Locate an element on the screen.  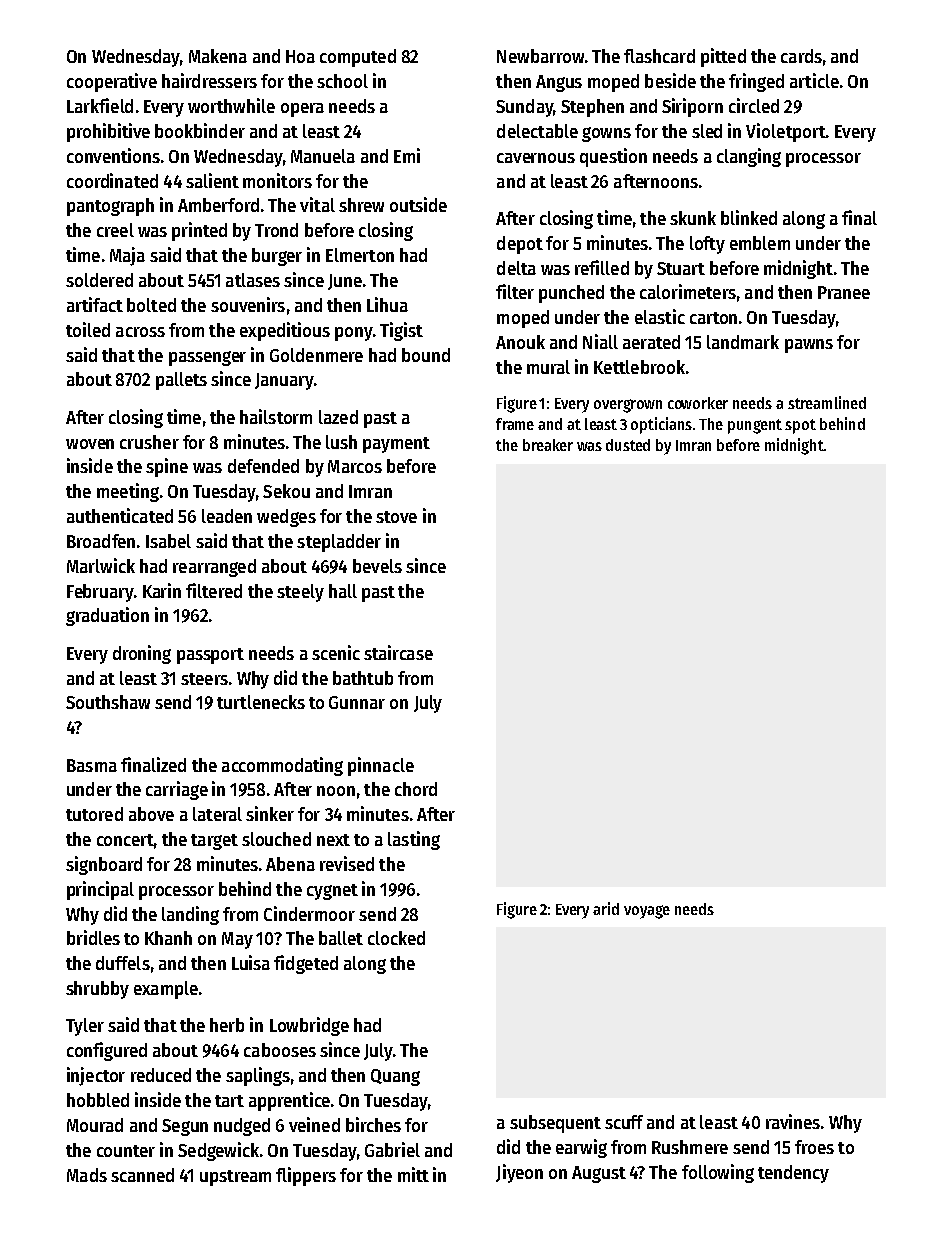
voyage is located at coordinates (647, 912).
